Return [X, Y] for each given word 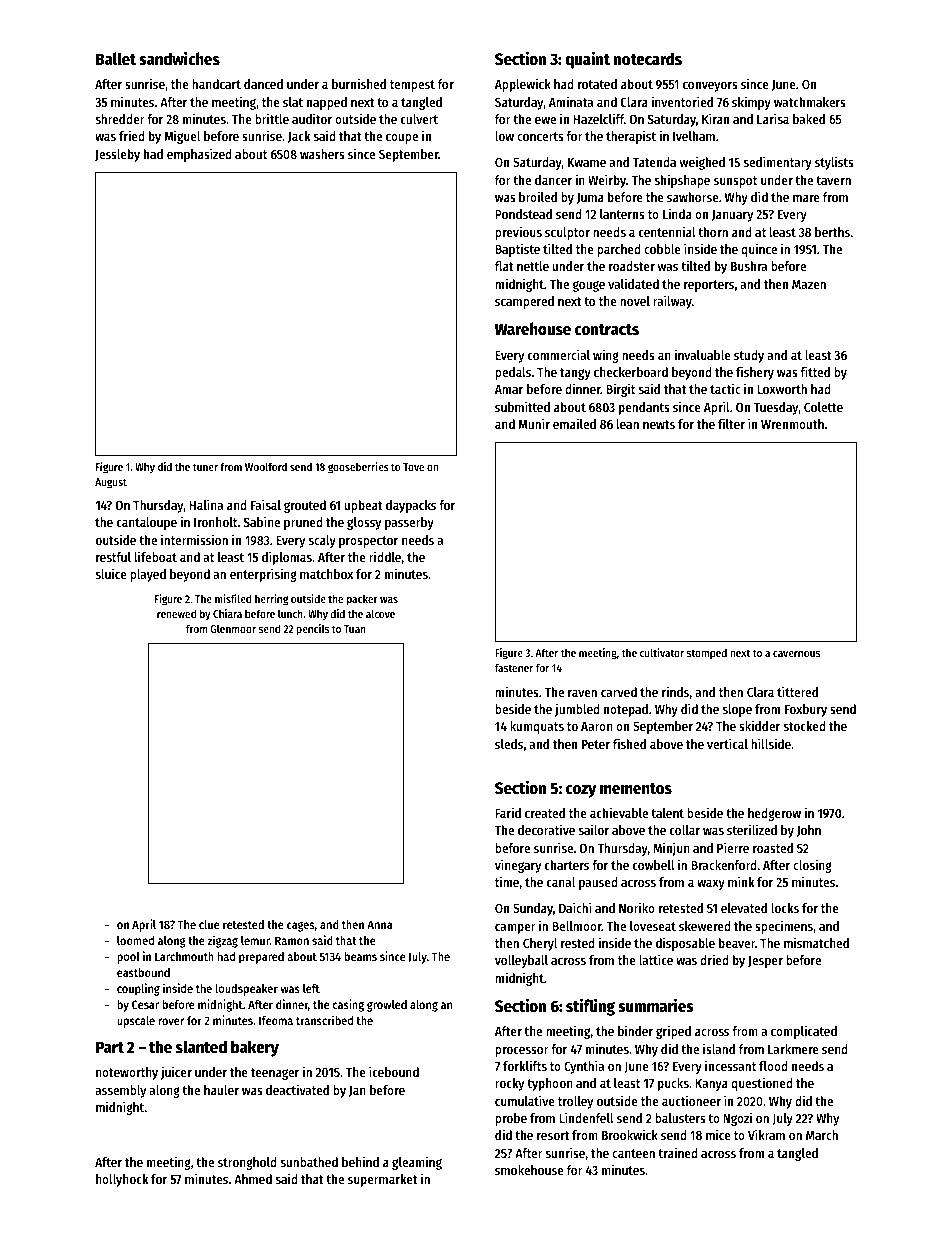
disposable [685, 944]
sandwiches [179, 58]
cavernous [796, 654]
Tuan [355, 629]
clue [209, 924]
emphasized [199, 155]
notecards [648, 59]
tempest [412, 86]
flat [504, 266]
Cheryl [540, 944]
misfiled [233, 598]
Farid [508, 812]
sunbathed [309, 1162]
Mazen [809, 284]
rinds [675, 691]
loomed [135, 940]
